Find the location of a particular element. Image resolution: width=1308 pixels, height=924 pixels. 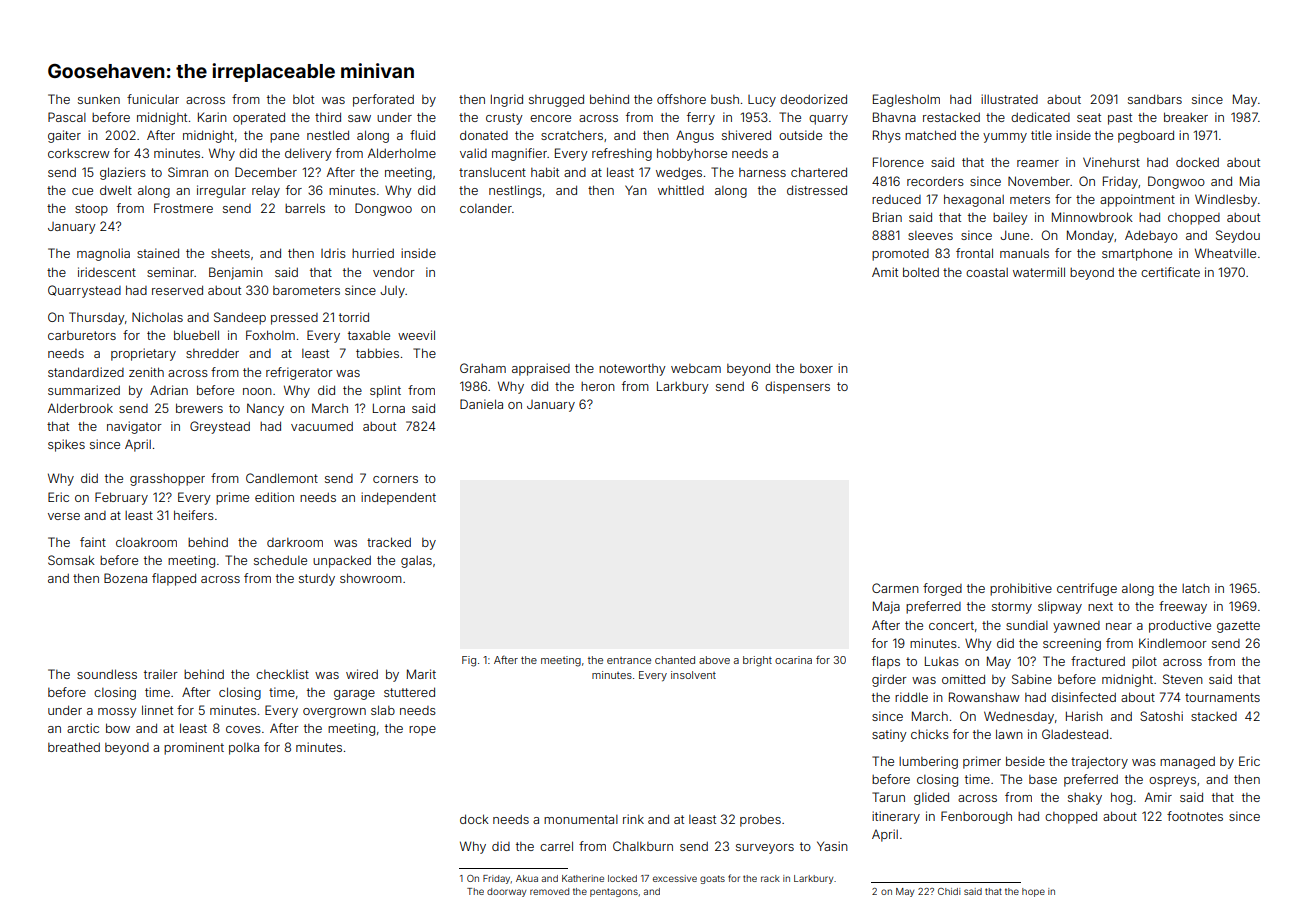

boxer is located at coordinates (816, 368).
